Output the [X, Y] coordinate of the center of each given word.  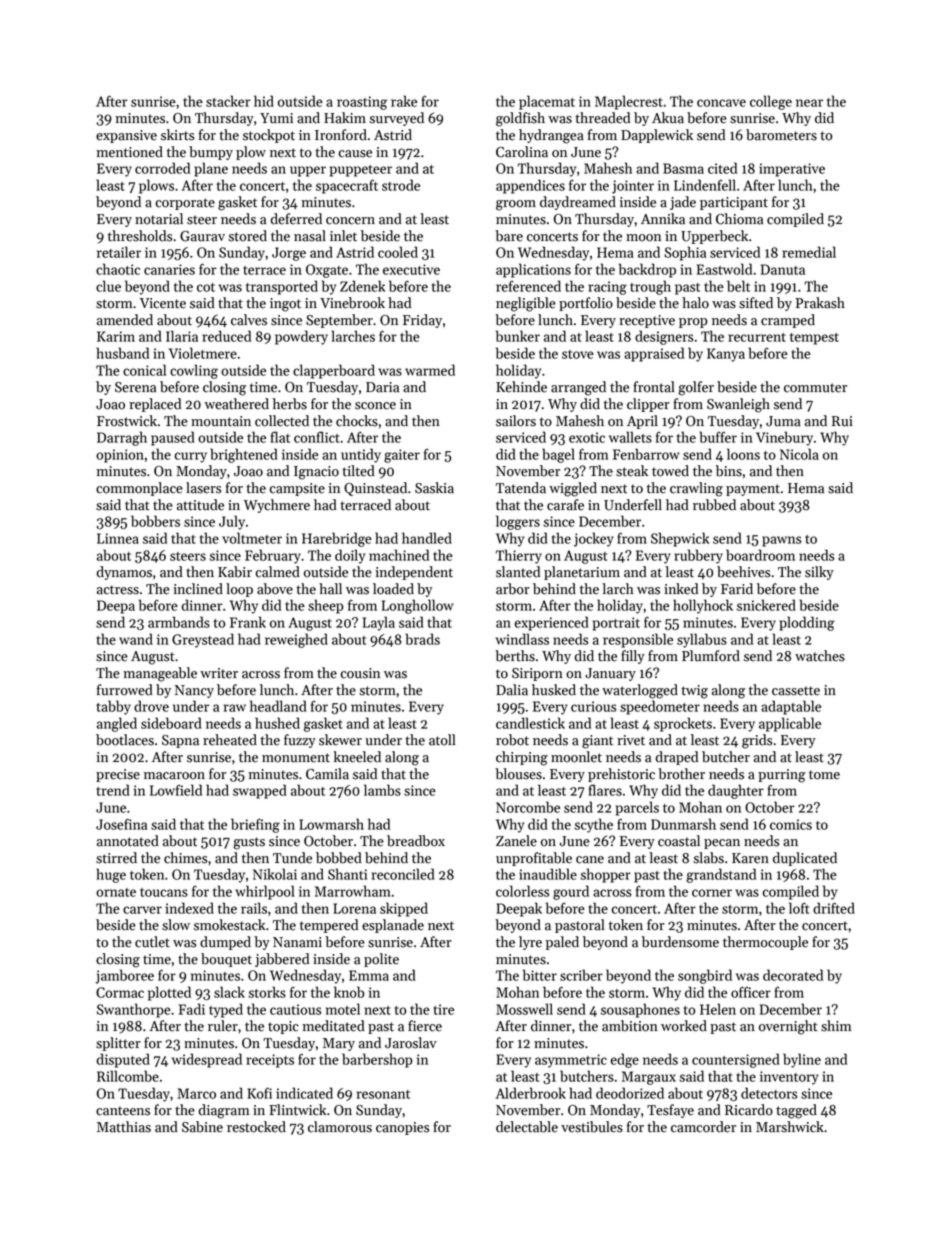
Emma [369, 975]
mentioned [129, 152]
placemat [547, 102]
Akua [668, 118]
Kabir [235, 572]
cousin [360, 673]
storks [267, 992]
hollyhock [703, 606]
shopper [605, 875]
